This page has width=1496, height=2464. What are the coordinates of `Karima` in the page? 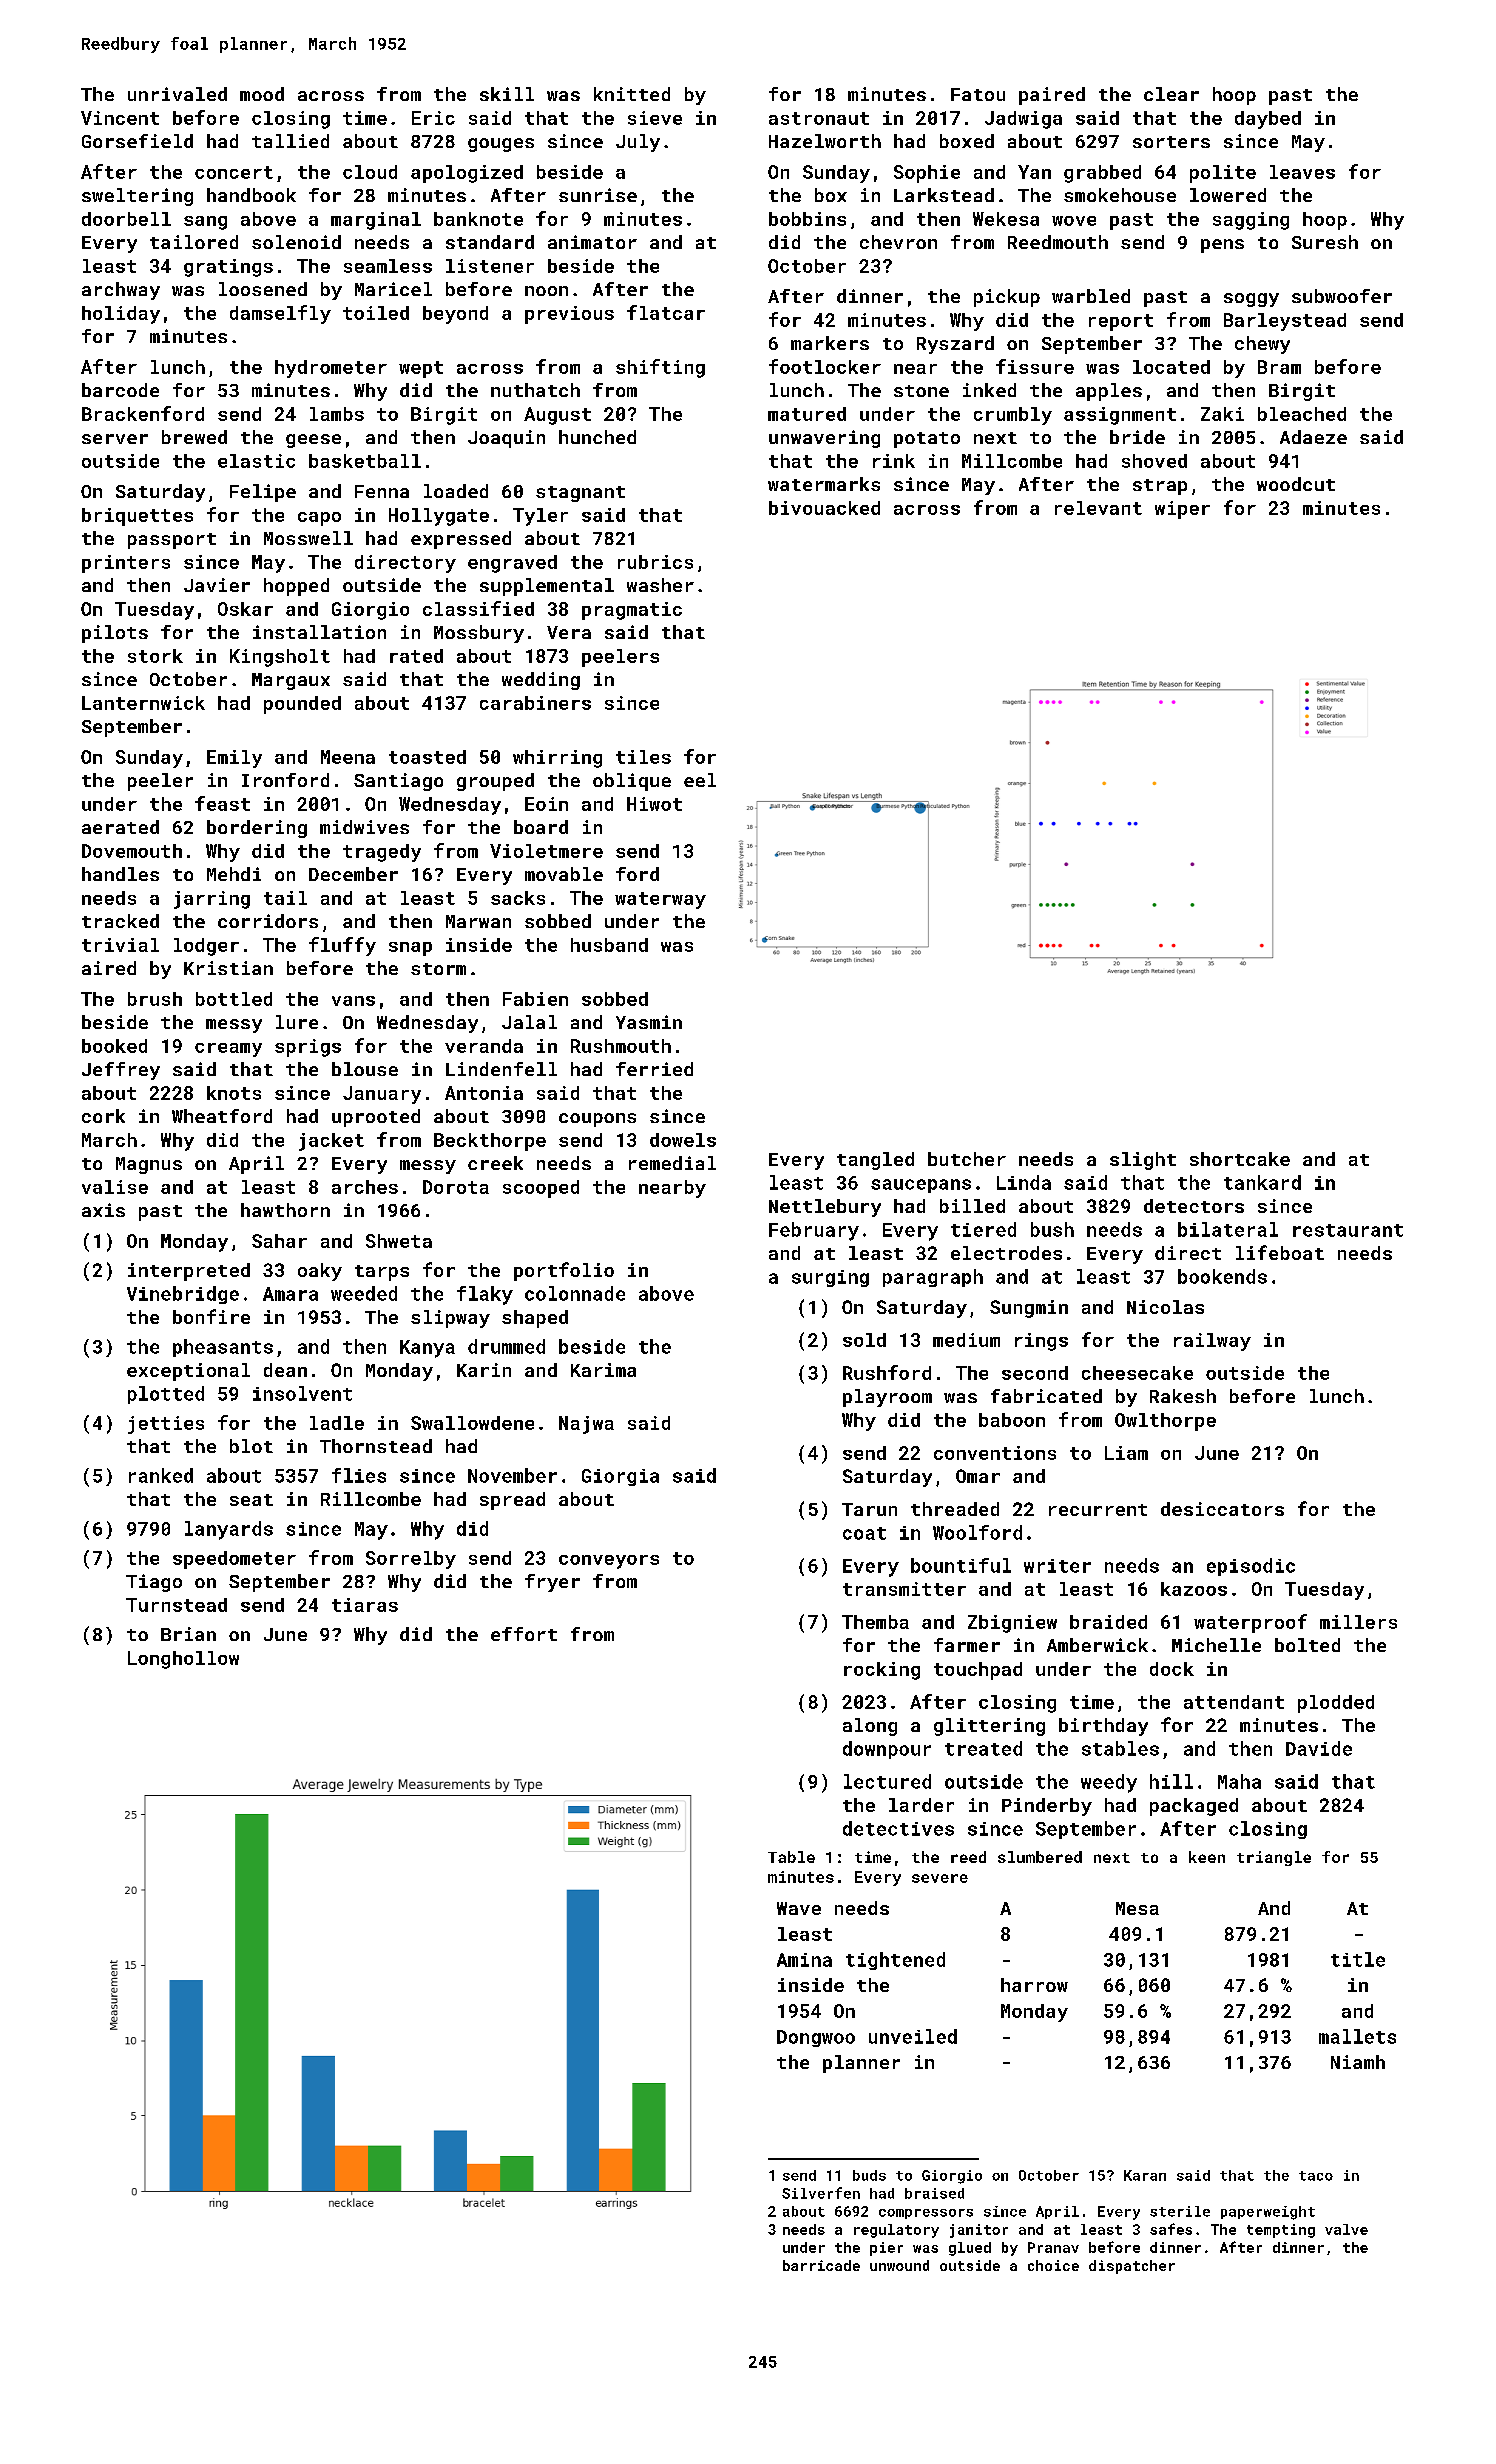 It's located at (603, 1370).
